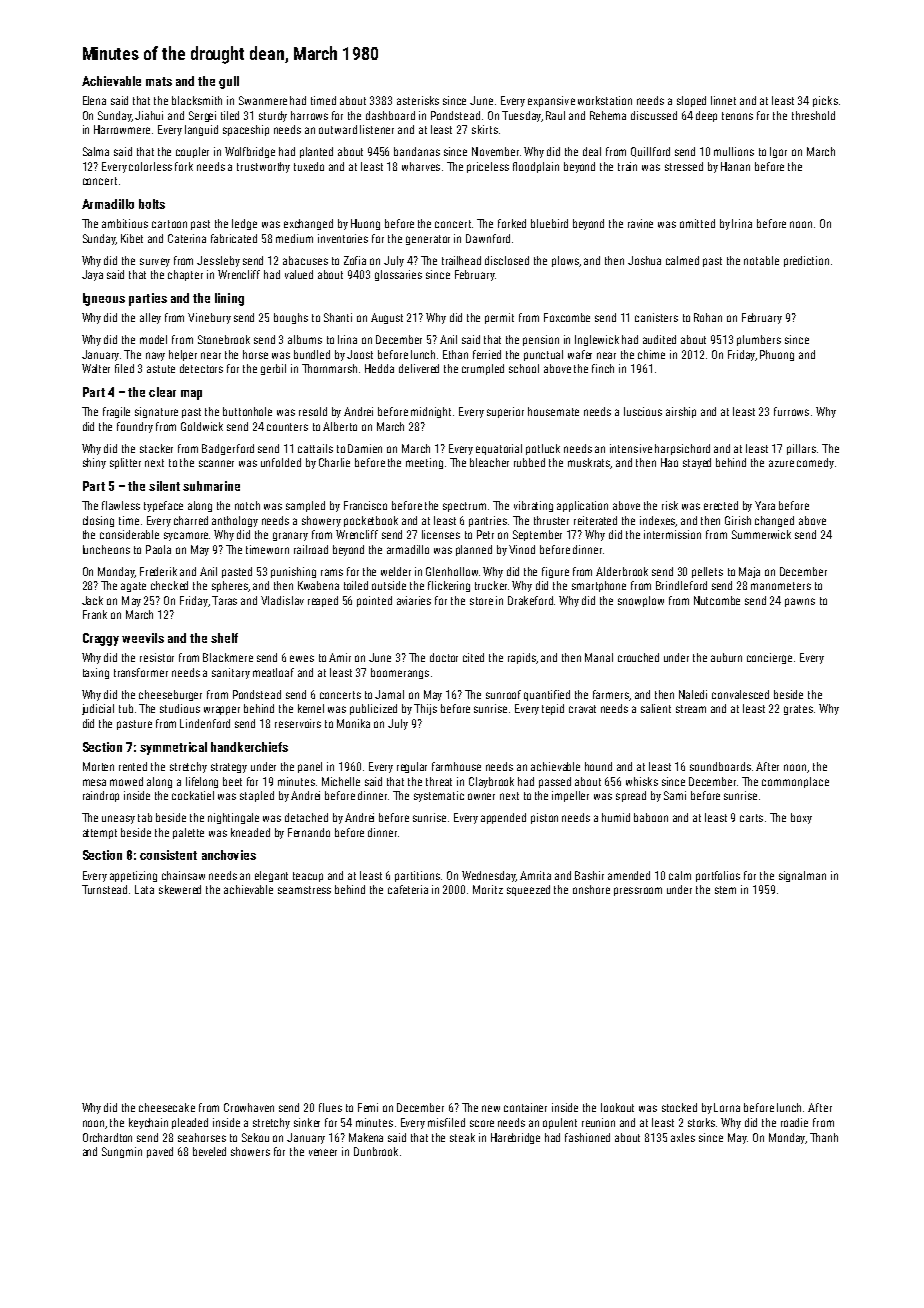 Image resolution: width=924 pixels, height=1308 pixels. I want to click on workstation, so click(605, 100).
